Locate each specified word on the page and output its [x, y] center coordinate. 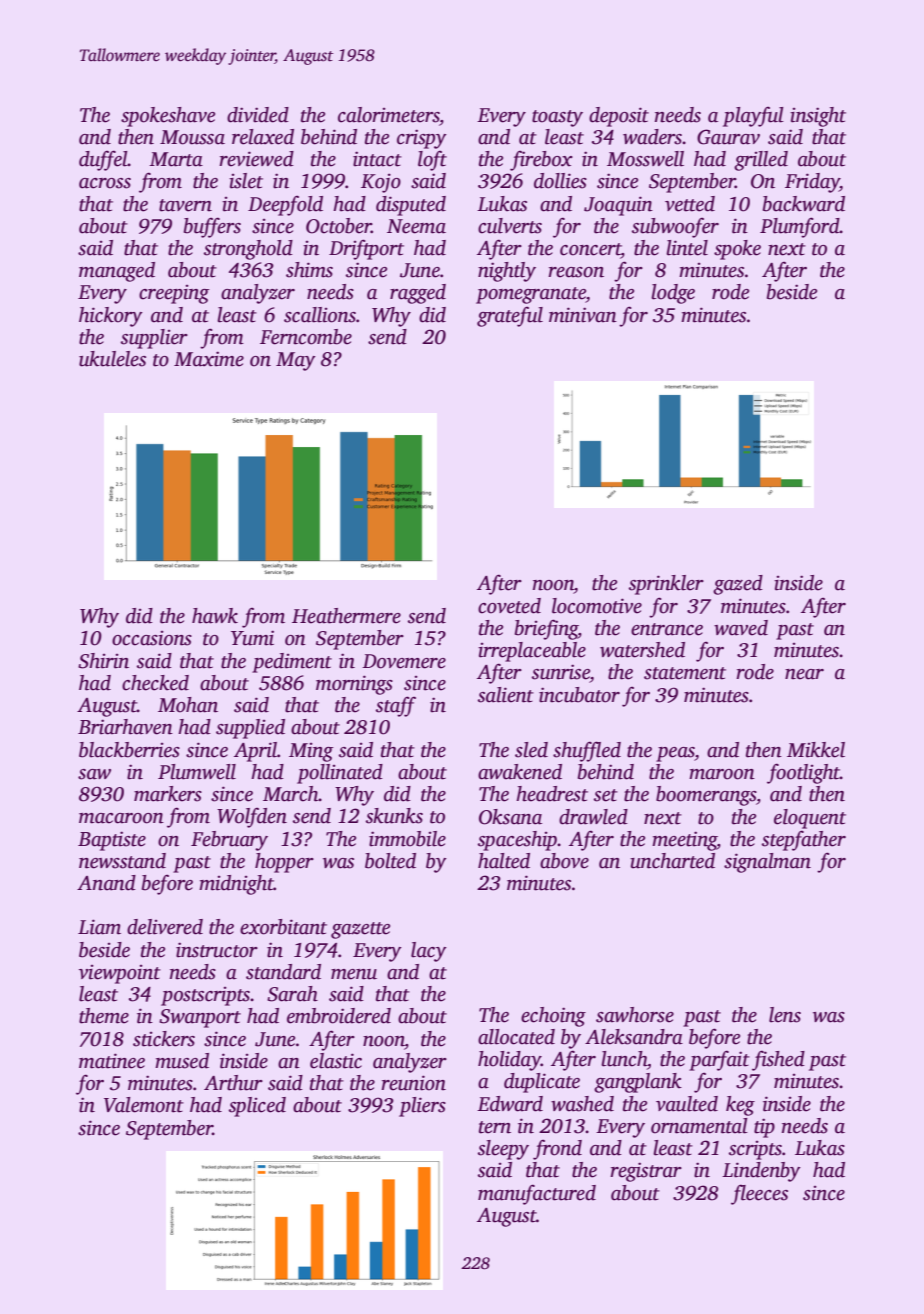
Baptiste [112, 841]
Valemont [144, 1105]
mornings [354, 685]
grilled [761, 161]
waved [741, 628]
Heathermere [346, 616]
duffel [103, 160]
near [804, 674]
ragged [418, 294]
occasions [152, 638]
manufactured [537, 1194]
